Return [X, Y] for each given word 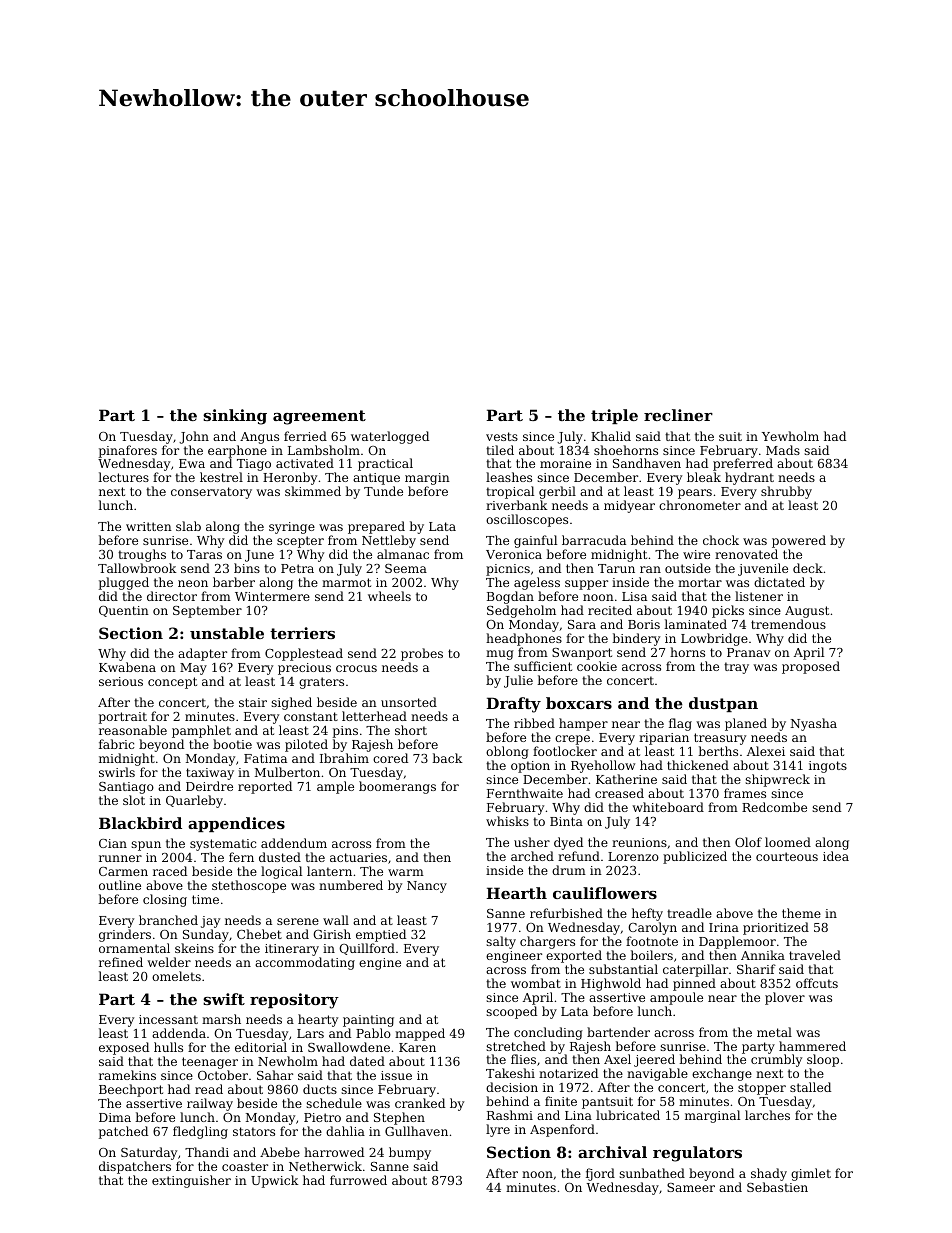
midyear [629, 506]
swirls [117, 772]
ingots [828, 767]
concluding [548, 1033]
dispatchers [135, 1167]
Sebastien [777, 1187]
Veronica [514, 554]
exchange [722, 1075]
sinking [235, 417]
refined [121, 962]
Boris [644, 624]
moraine [565, 463]
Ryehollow [603, 766]
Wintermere [272, 596]
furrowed [358, 1180]
